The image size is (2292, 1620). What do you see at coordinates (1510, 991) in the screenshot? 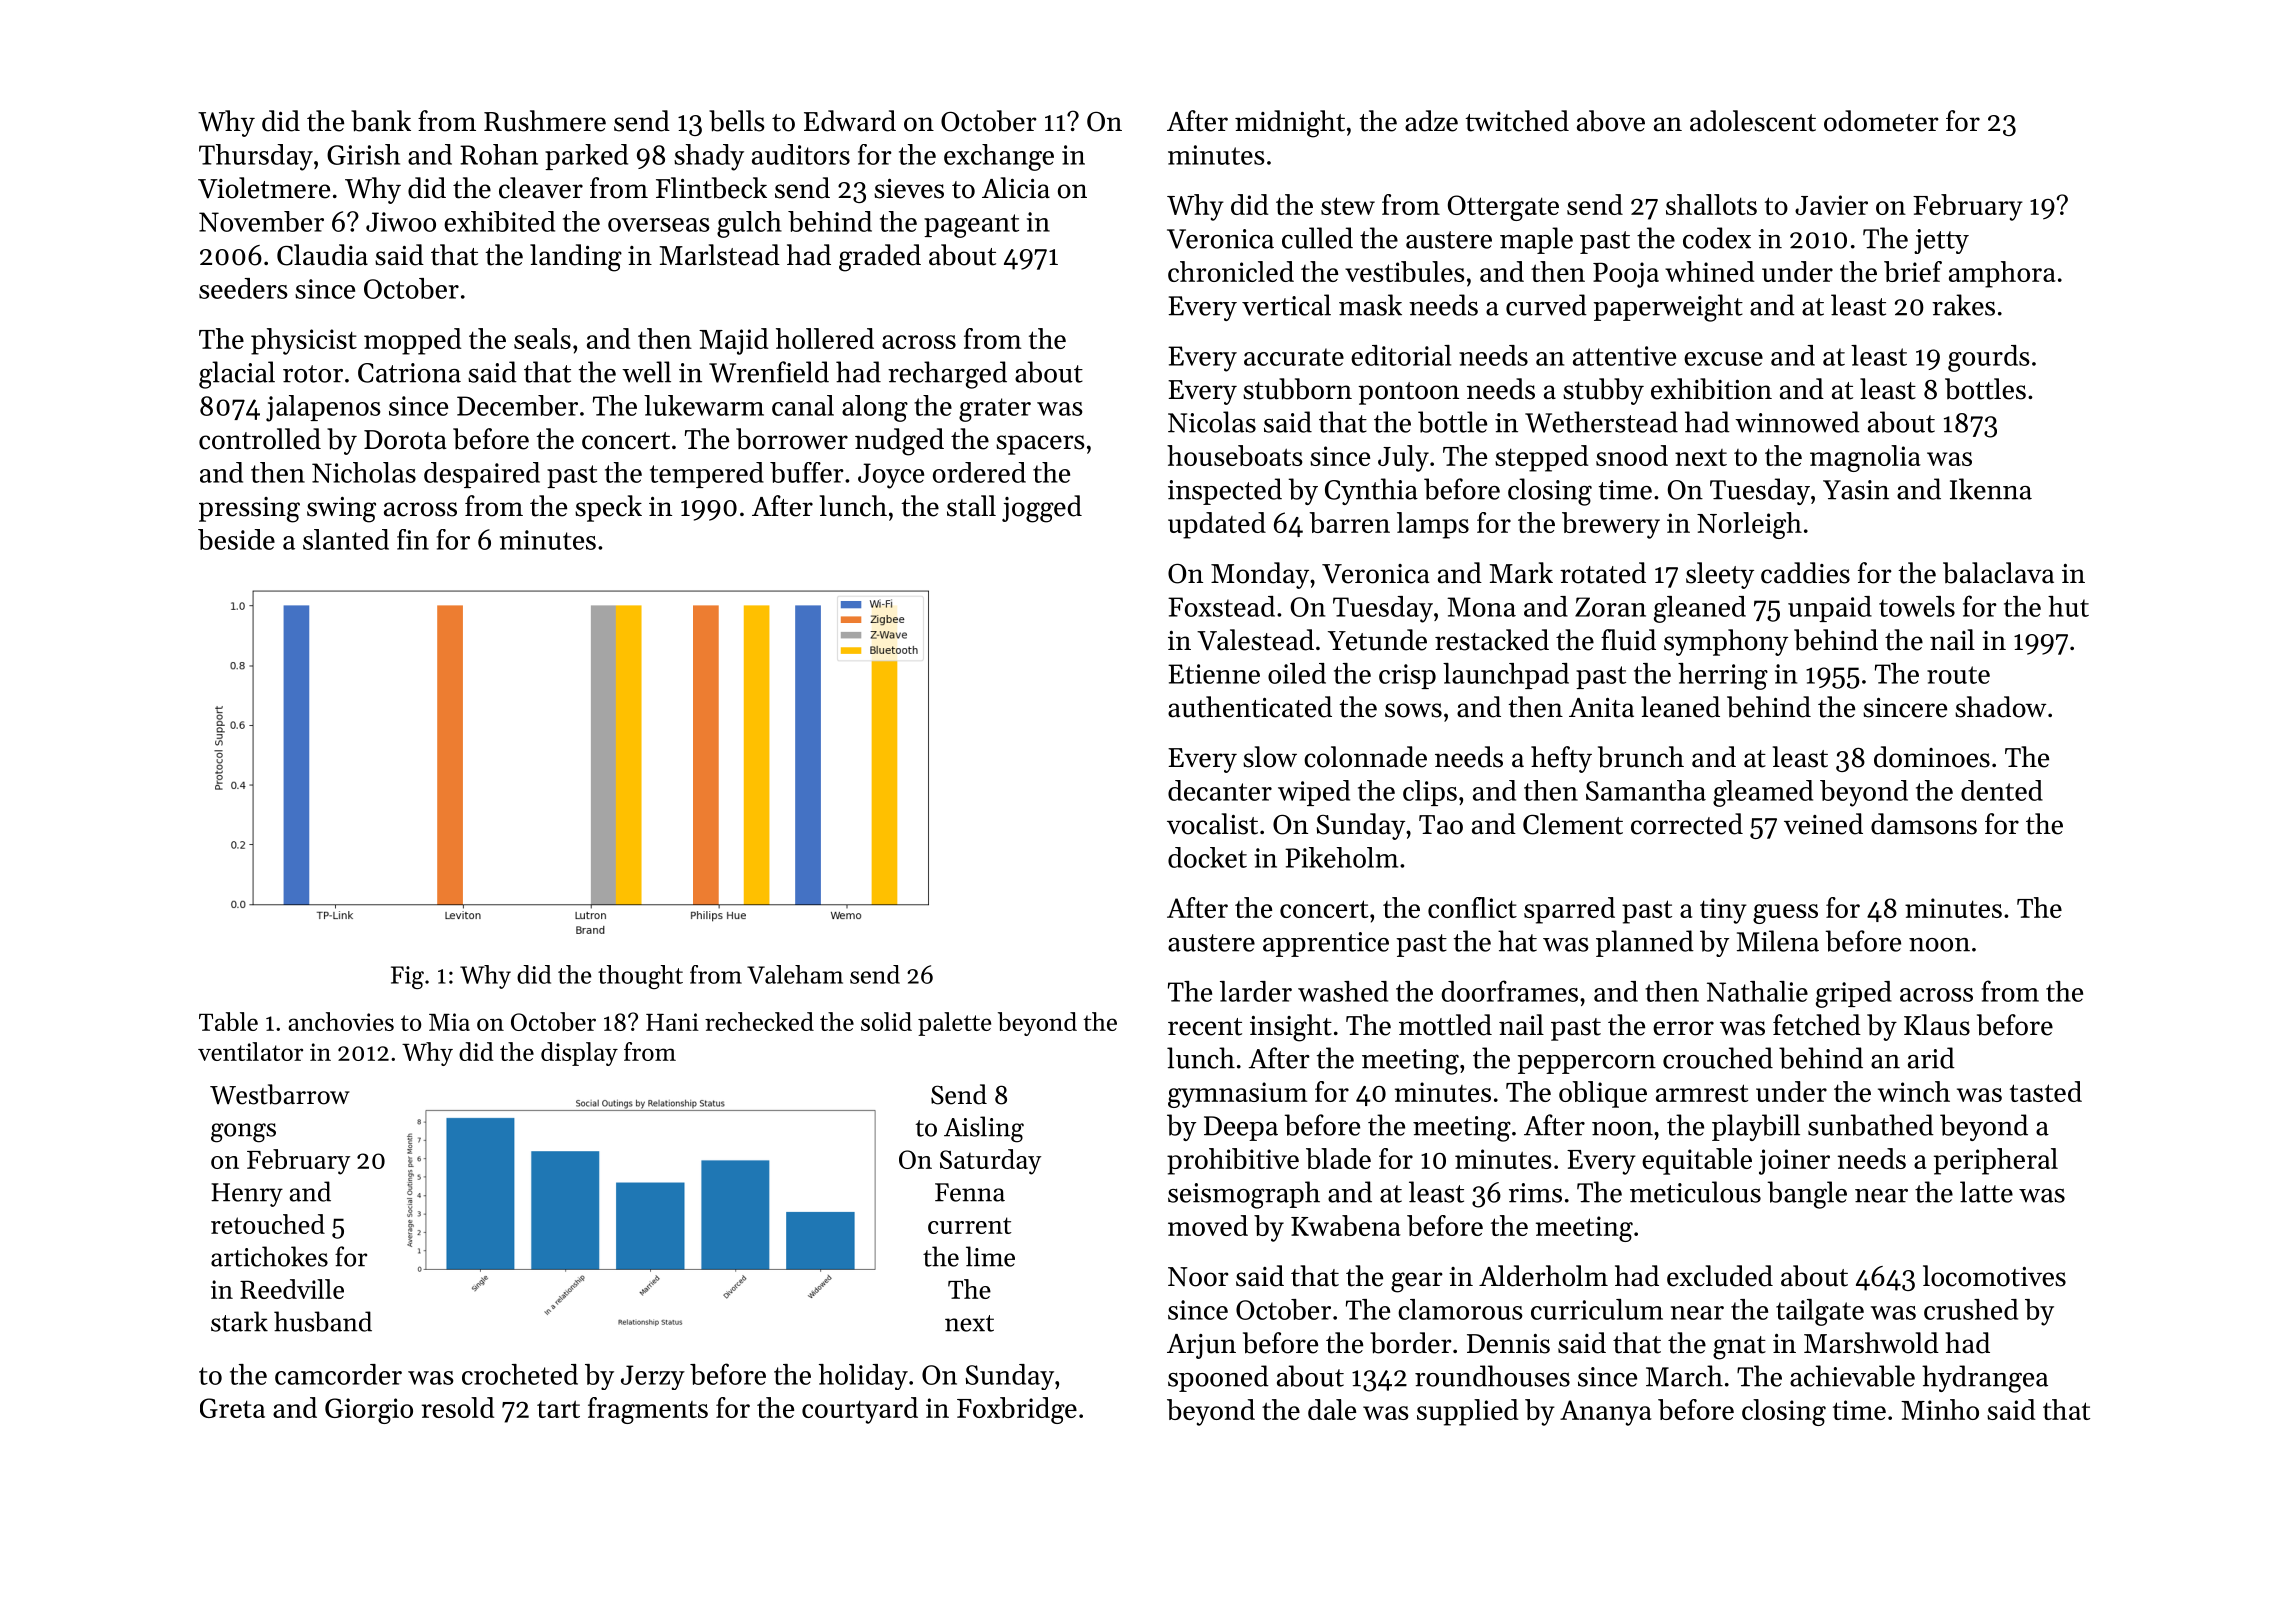
I see `doorframes` at bounding box center [1510, 991].
